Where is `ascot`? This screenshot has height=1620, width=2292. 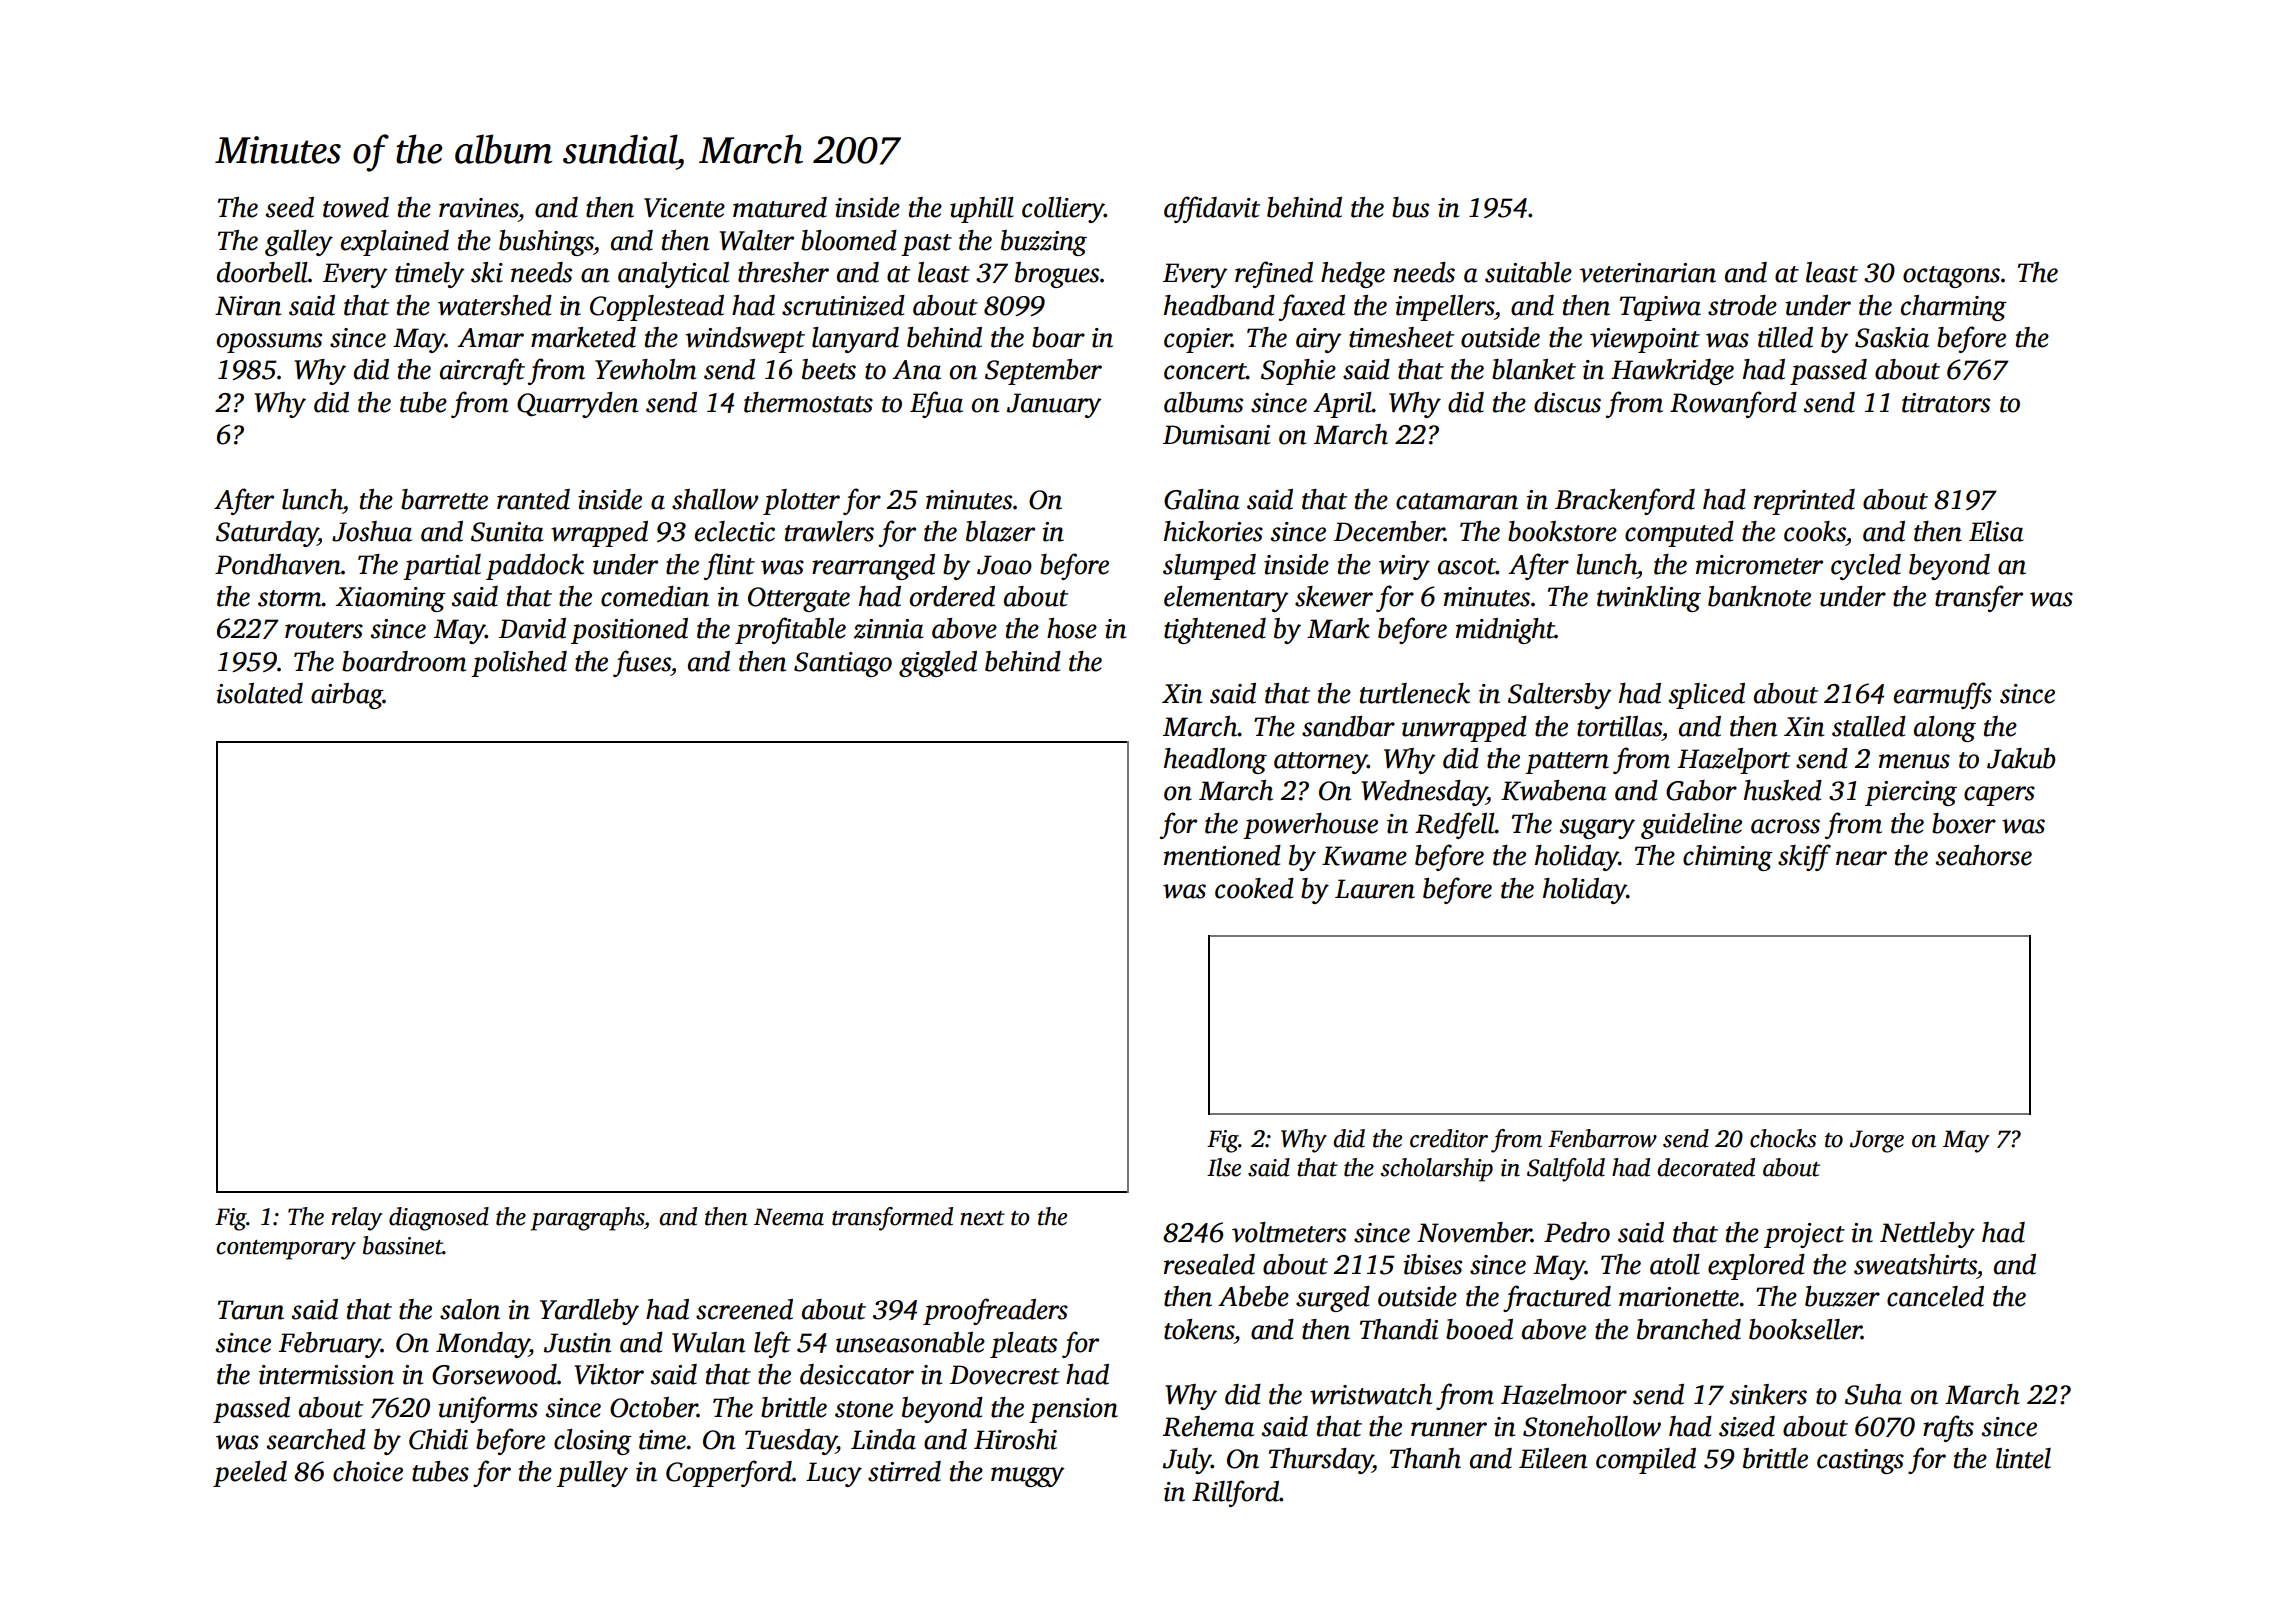
ascot is located at coordinates (1467, 566).
